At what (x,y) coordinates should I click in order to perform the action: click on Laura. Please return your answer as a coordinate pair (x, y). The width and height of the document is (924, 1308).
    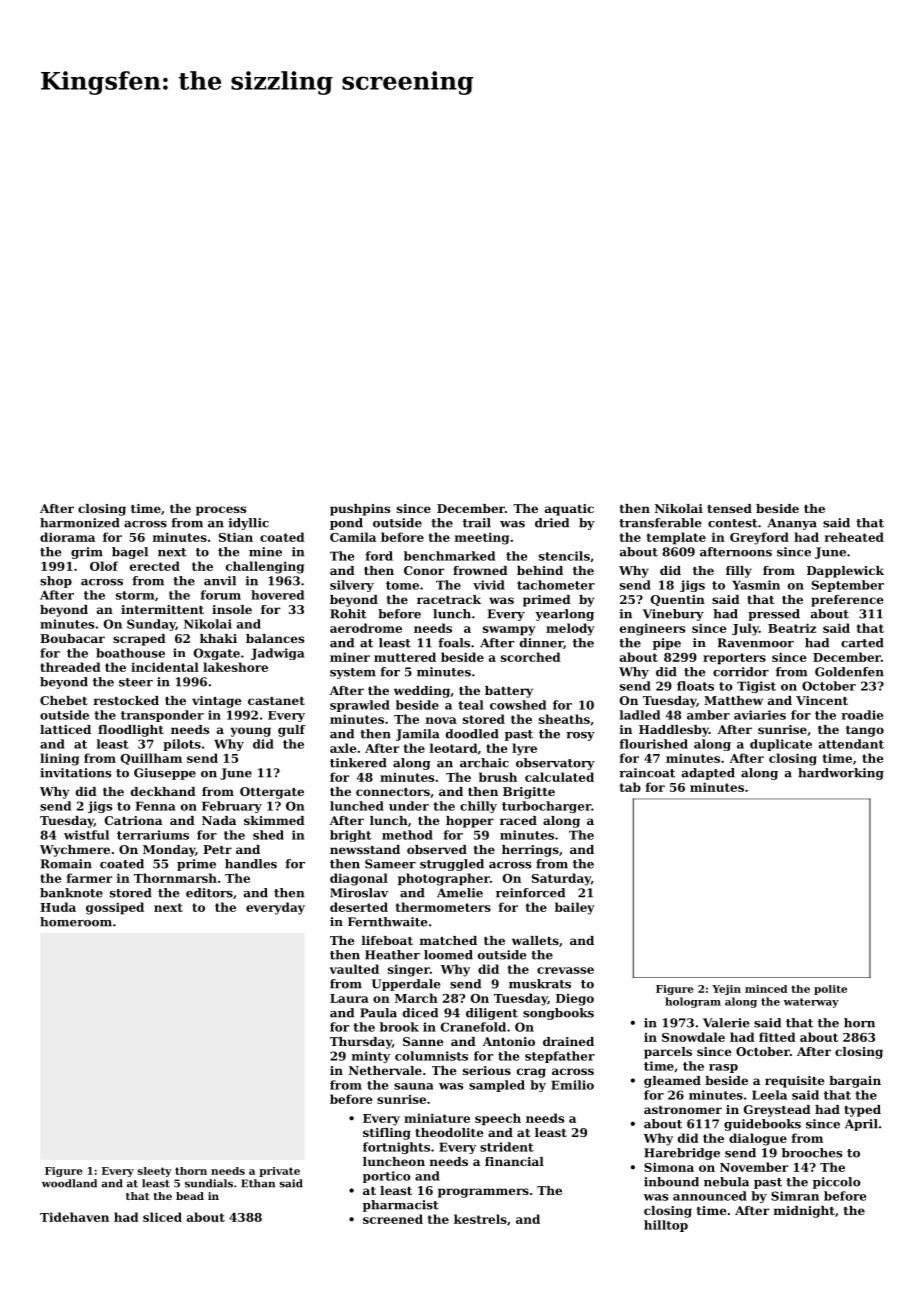
    Looking at the image, I should click on (349, 998).
